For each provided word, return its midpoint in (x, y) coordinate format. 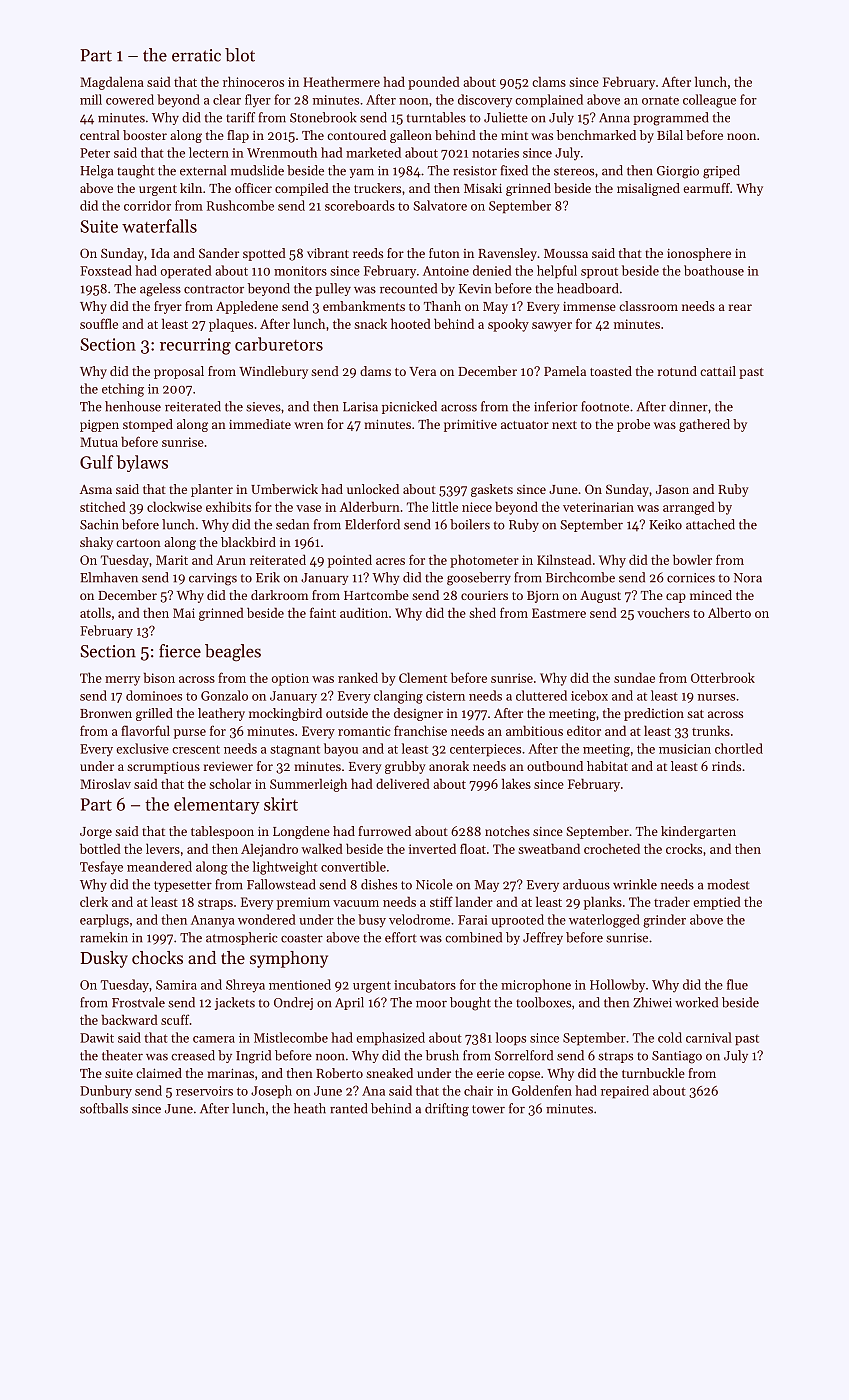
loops (511, 1039)
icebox (589, 695)
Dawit (97, 1038)
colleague (709, 101)
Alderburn (370, 506)
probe (633, 425)
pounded (434, 83)
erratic (196, 55)
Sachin (99, 524)
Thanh (442, 306)
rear (740, 307)
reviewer (228, 766)
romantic (364, 731)
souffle (99, 323)
